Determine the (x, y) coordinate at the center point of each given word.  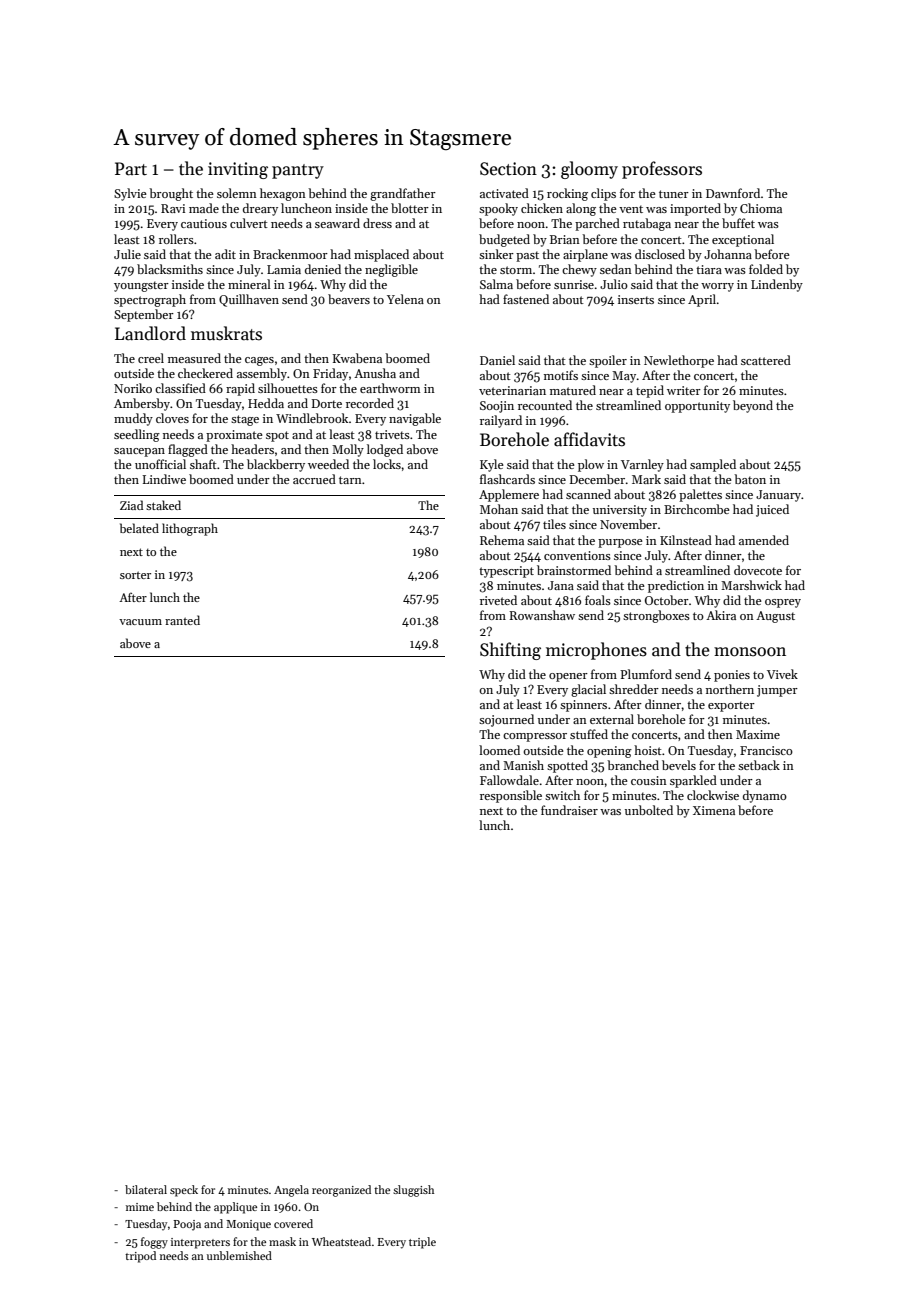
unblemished (239, 1255)
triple (422, 1243)
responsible (511, 796)
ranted (182, 620)
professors (662, 170)
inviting (238, 170)
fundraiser (569, 810)
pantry (298, 171)
